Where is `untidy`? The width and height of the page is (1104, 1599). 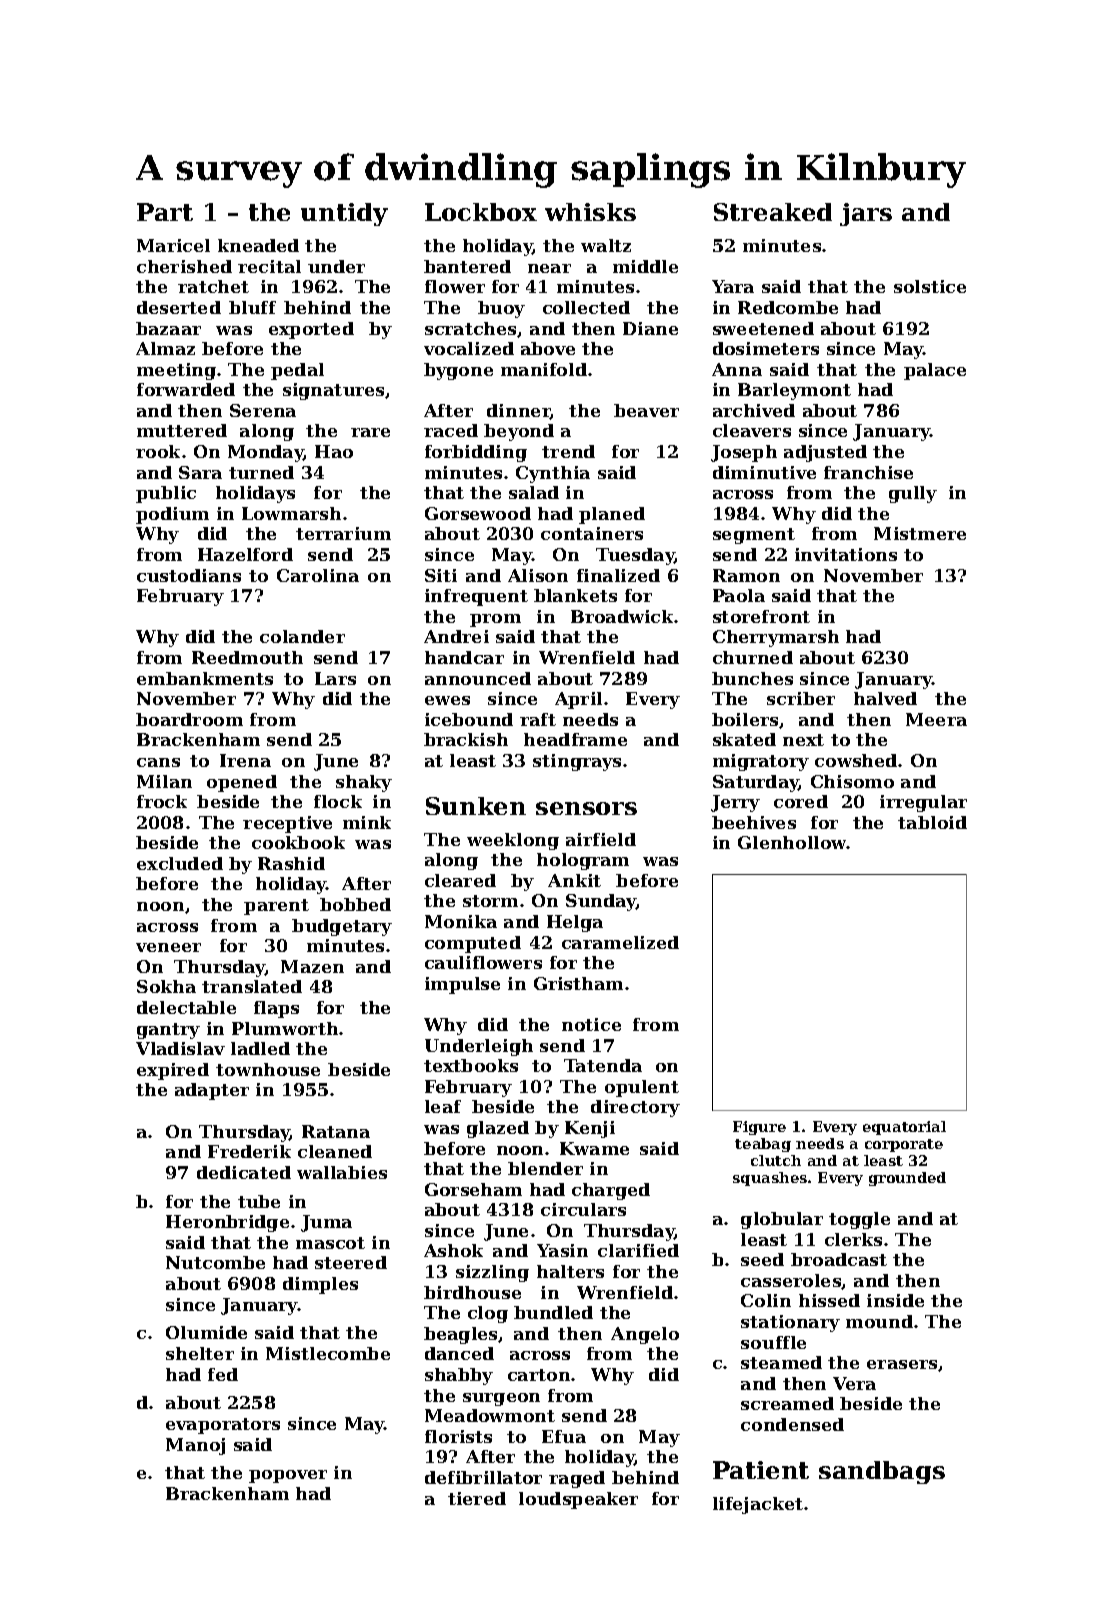 untidy is located at coordinates (344, 214).
